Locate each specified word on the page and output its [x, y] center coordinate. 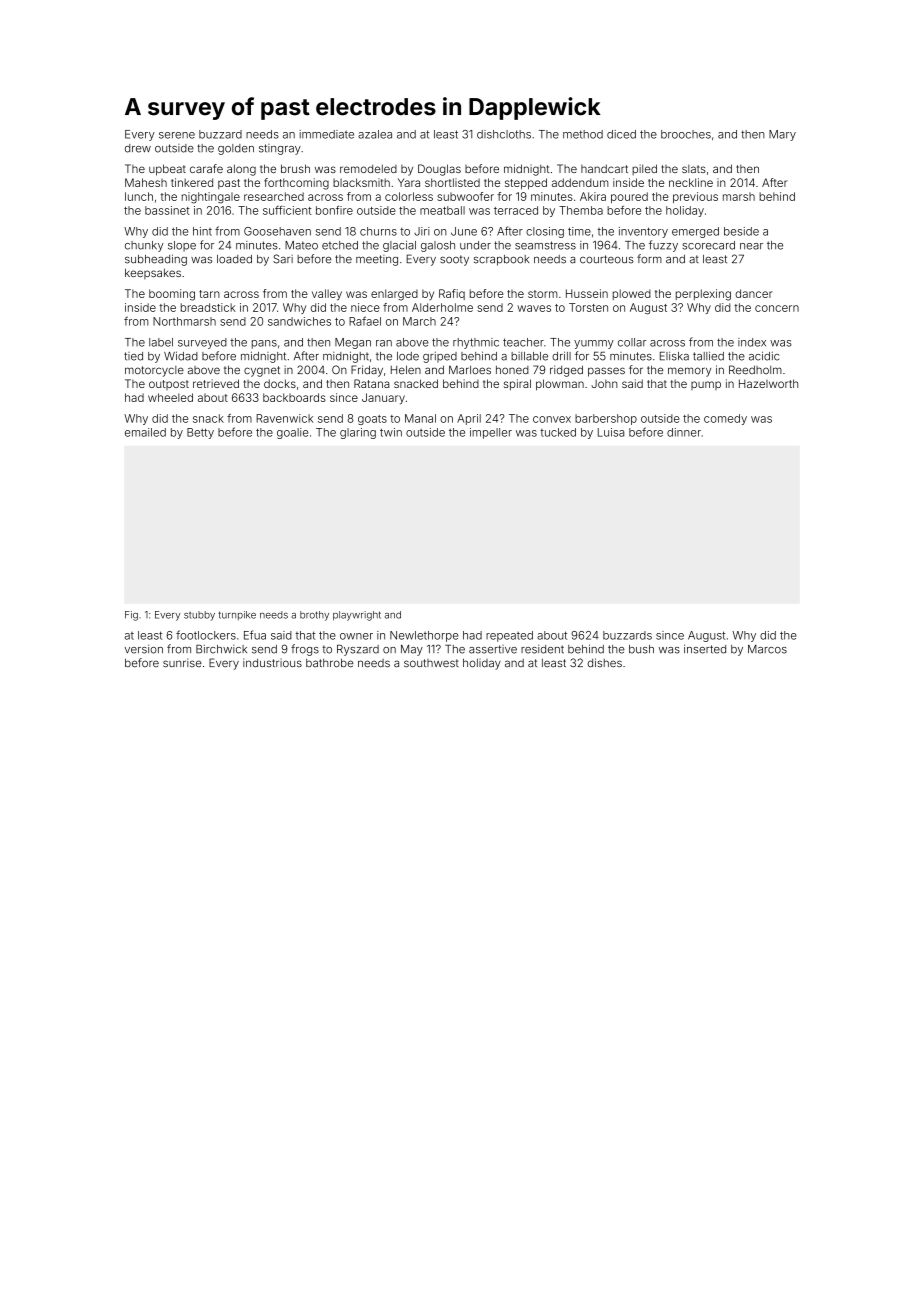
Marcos [767, 649]
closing [545, 232]
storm [542, 294]
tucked [558, 432]
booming [172, 295]
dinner [684, 432]
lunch [139, 196]
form [649, 259]
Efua [255, 635]
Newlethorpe [424, 636]
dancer [754, 293]
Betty [200, 433]
